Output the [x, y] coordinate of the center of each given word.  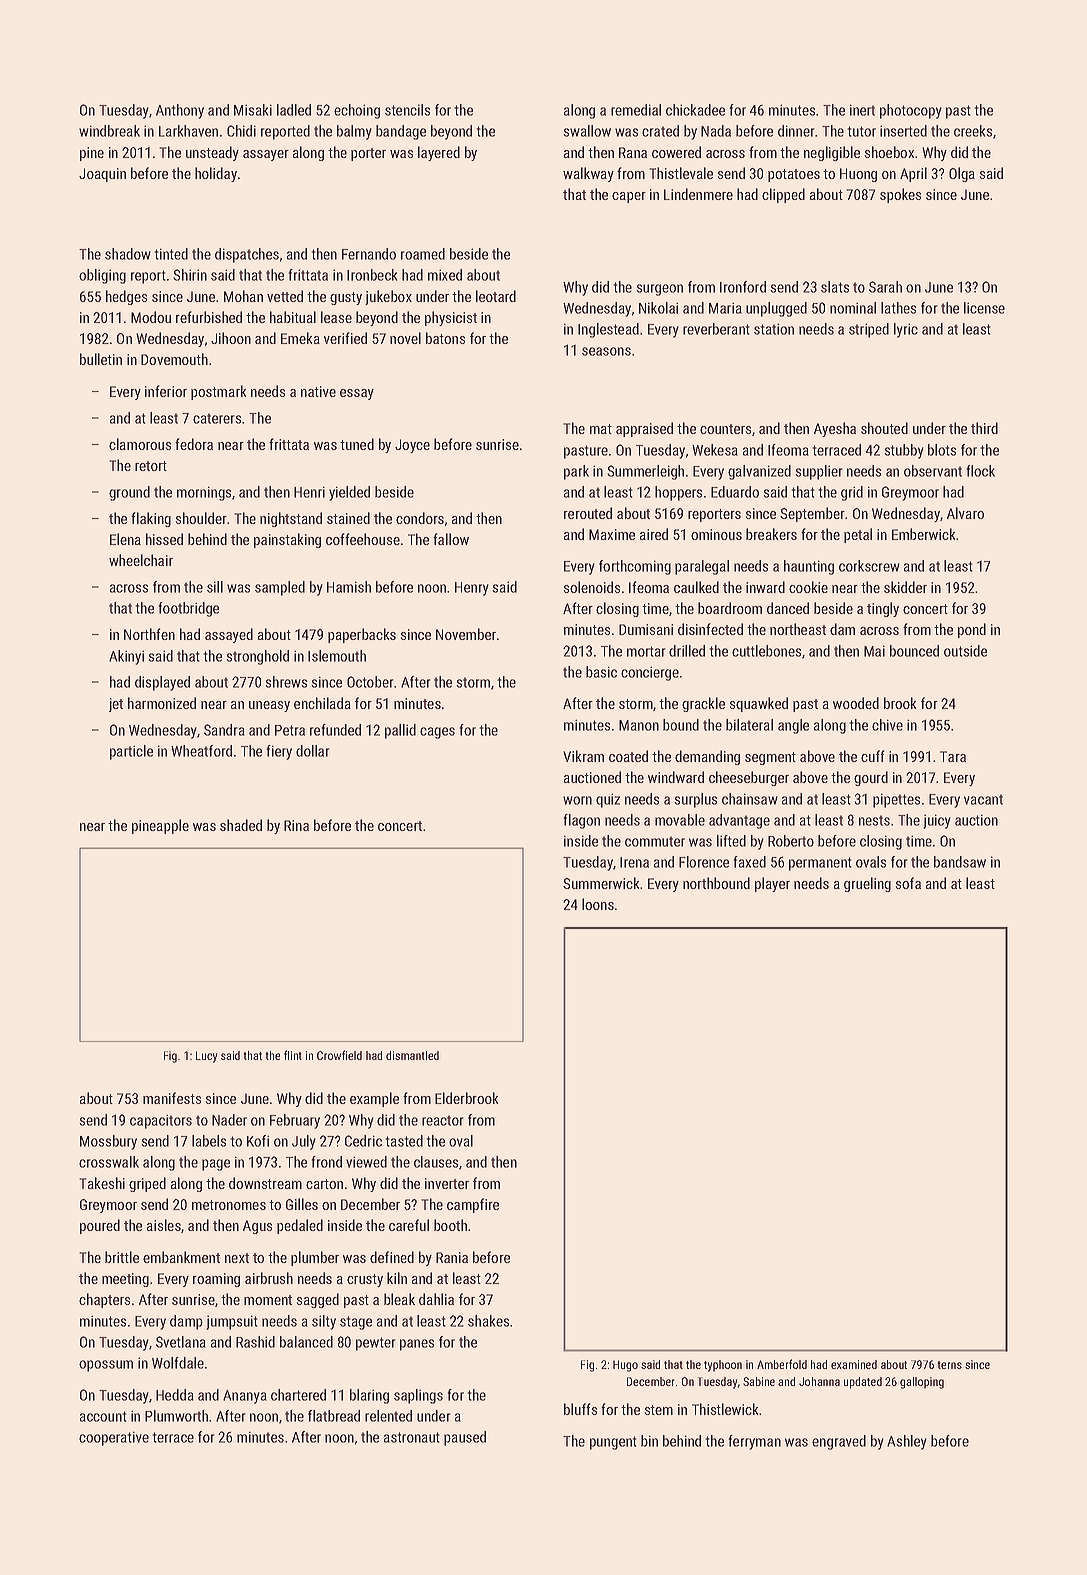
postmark [219, 392]
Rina [296, 825]
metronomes [229, 1205]
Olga [962, 174]
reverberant [716, 329]
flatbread [334, 1416]
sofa [908, 883]
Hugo [625, 1366]
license [984, 308]
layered [439, 153]
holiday [216, 174]
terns [949, 1365]
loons [598, 904]
